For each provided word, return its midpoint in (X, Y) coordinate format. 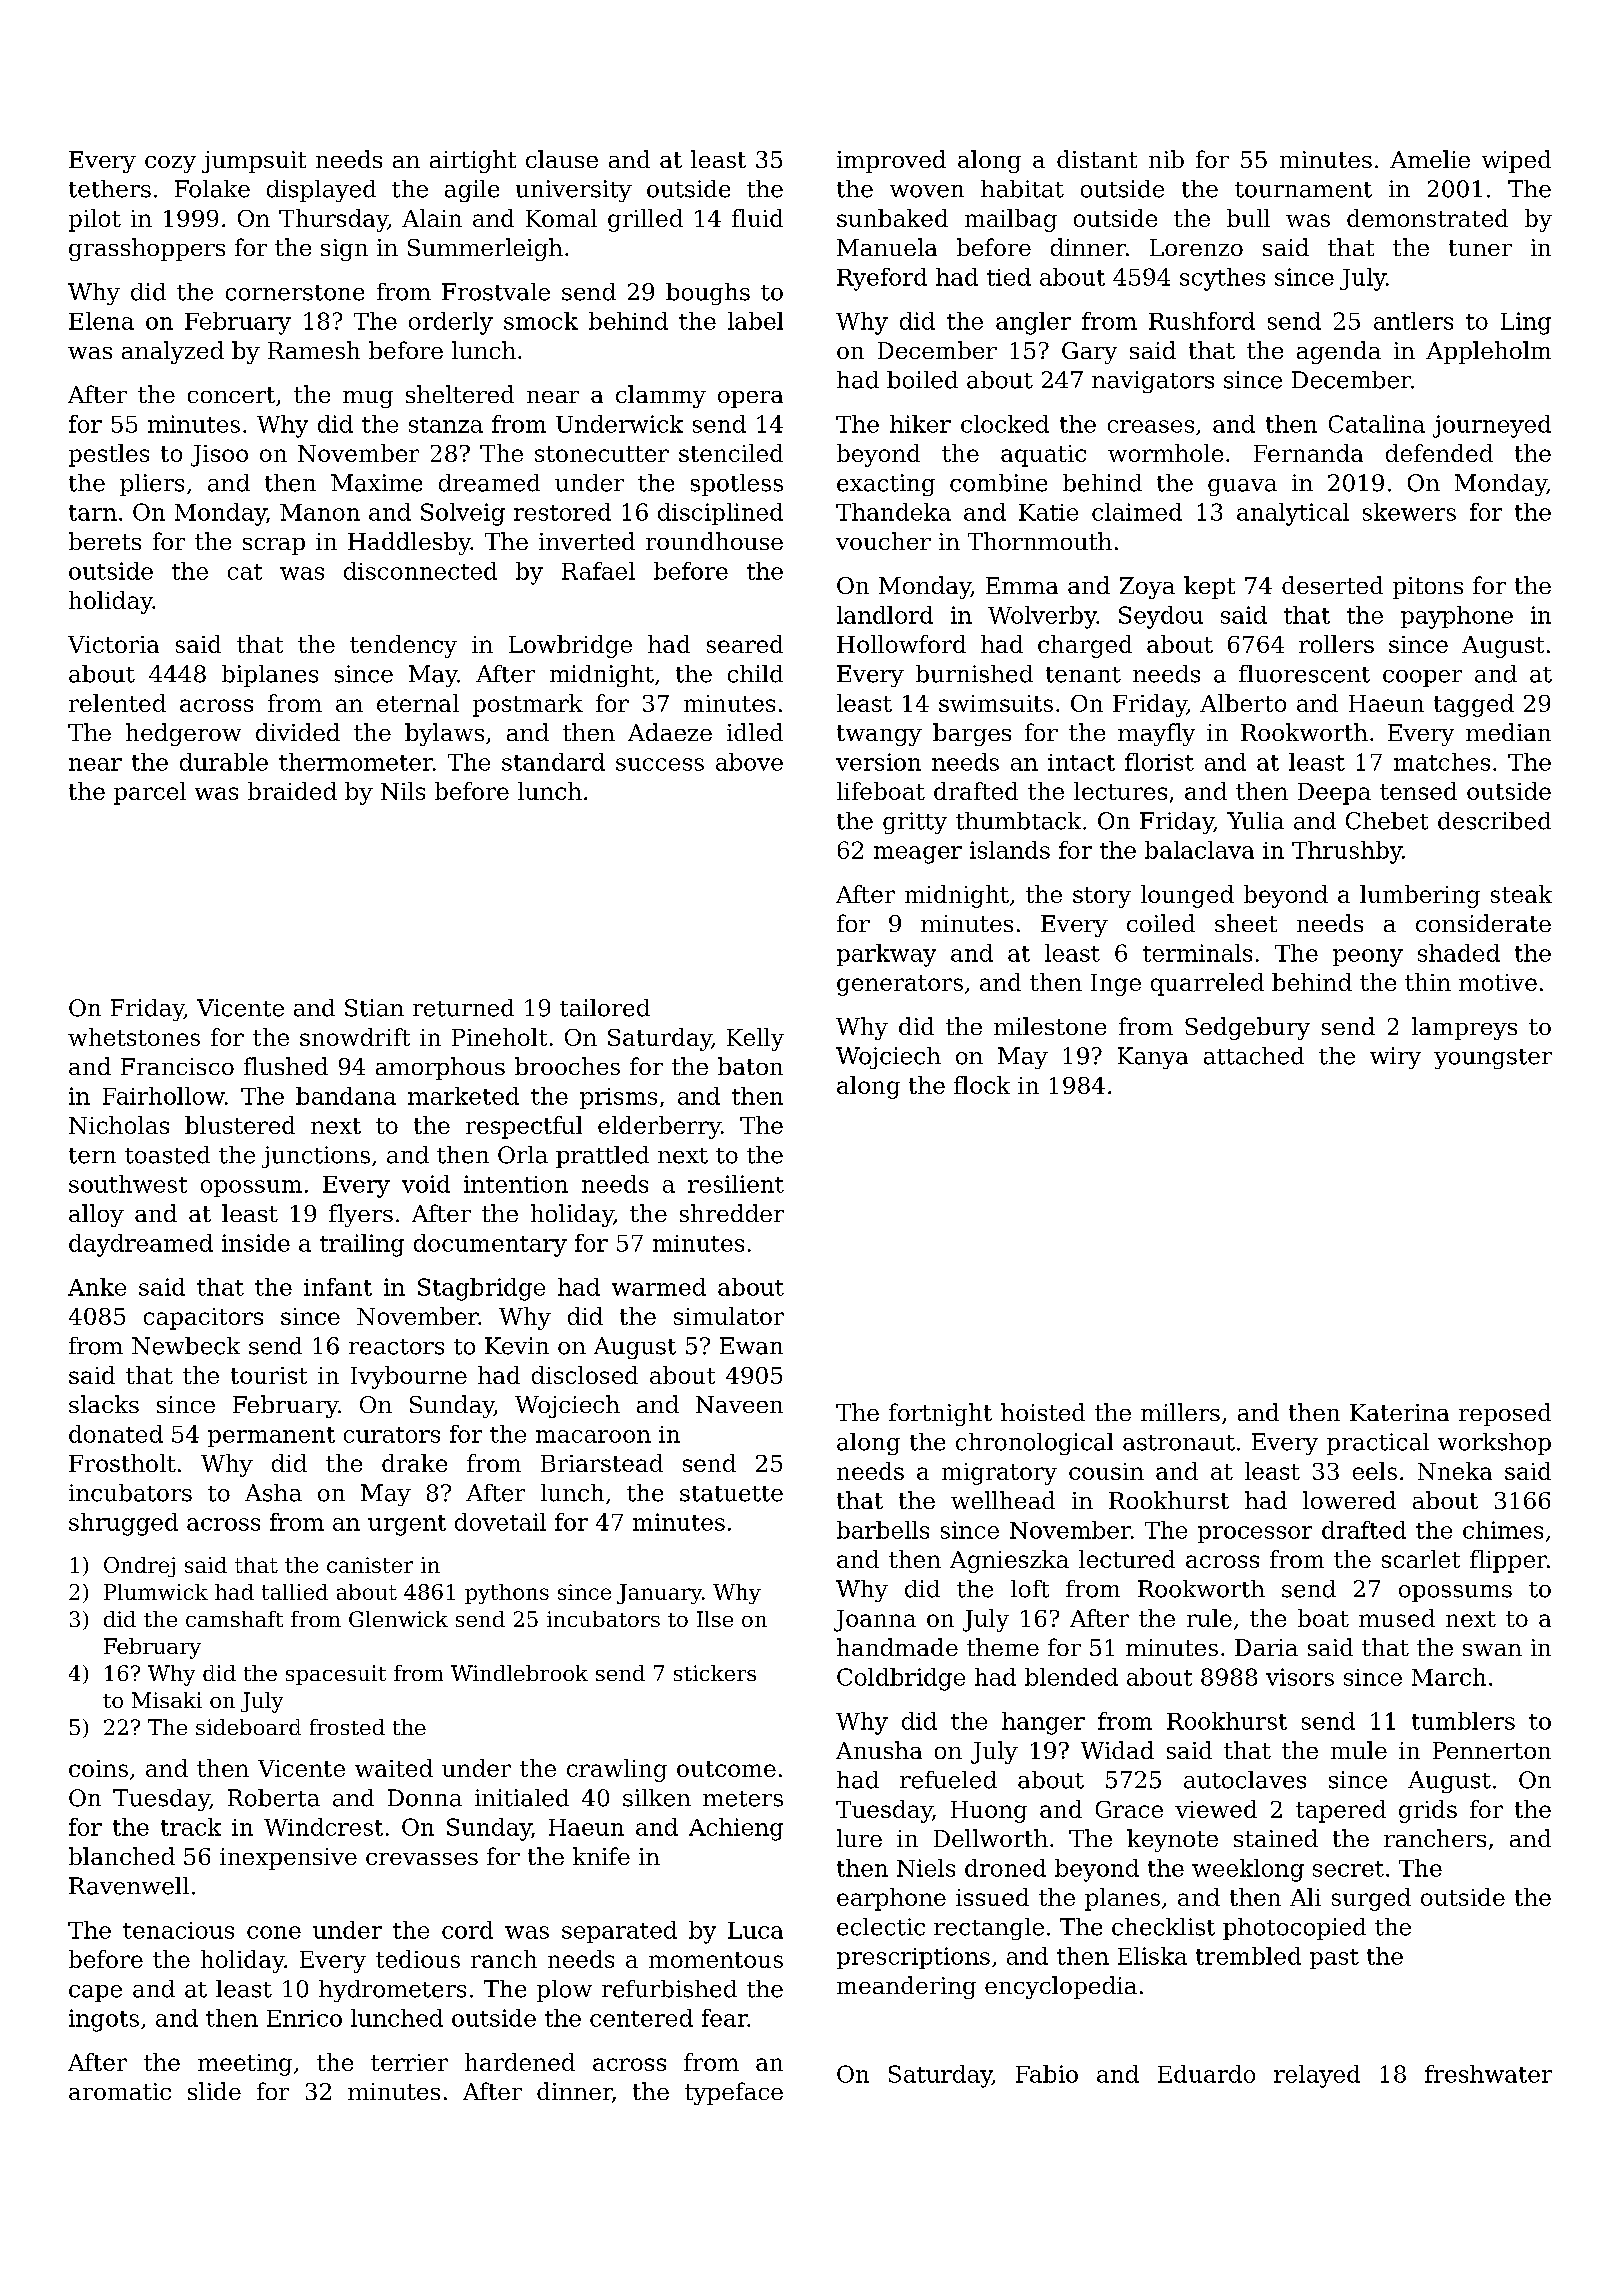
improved (891, 161)
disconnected (420, 571)
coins (98, 1768)
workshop (1494, 1444)
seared (745, 644)
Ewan (751, 1346)
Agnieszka (1009, 1561)
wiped (1516, 161)
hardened (520, 2062)
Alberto (1243, 703)
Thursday (333, 220)
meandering (906, 1987)
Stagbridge (481, 1289)
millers (1180, 1412)
